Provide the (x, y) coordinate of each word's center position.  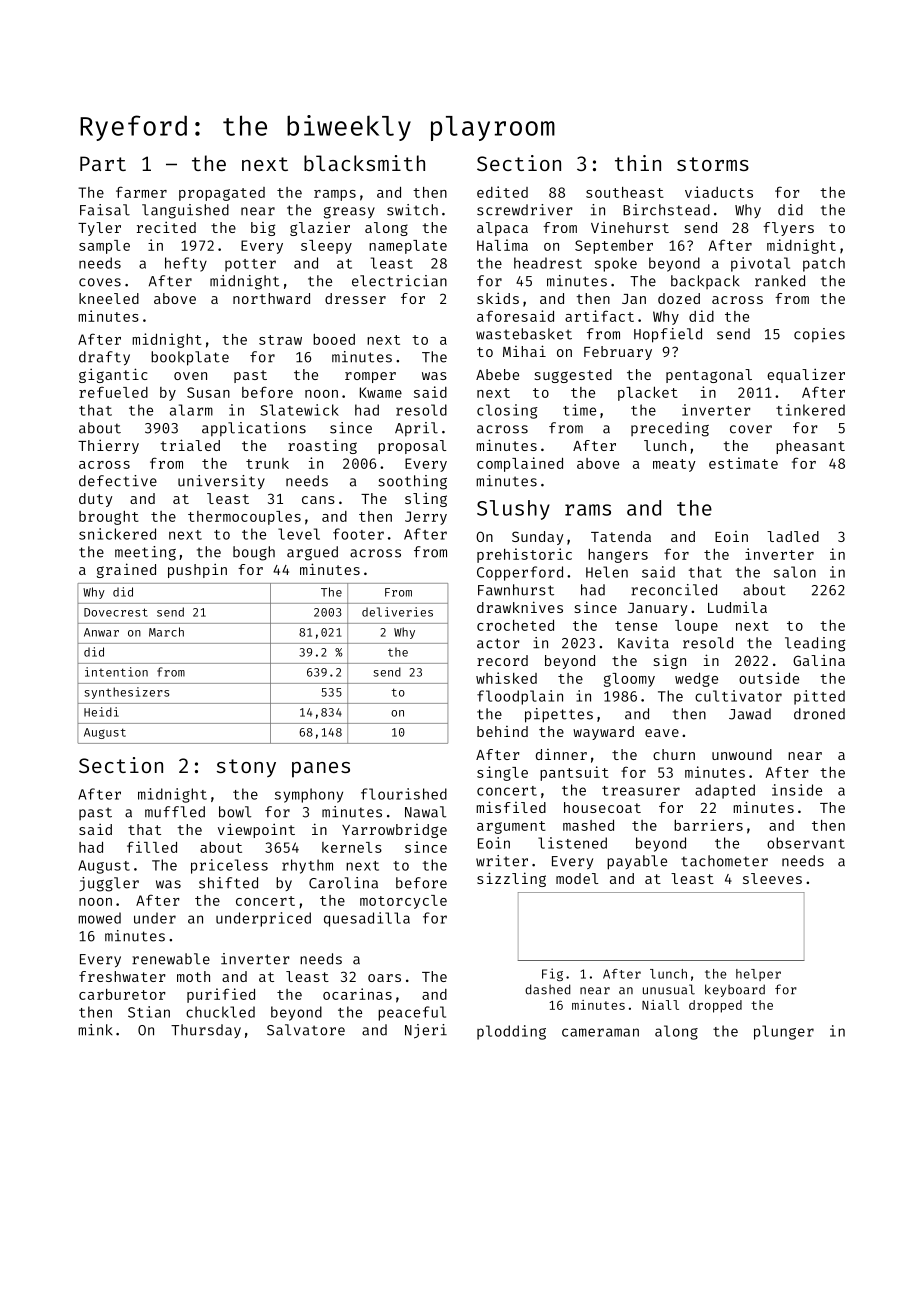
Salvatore (306, 1030)
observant (806, 843)
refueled (113, 392)
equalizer (806, 375)
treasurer (641, 791)
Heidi (101, 712)
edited (502, 192)
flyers (788, 229)
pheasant (810, 447)
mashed (588, 825)
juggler (109, 884)
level (299, 534)
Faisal (105, 210)
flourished (404, 794)
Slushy (513, 510)
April (416, 429)
